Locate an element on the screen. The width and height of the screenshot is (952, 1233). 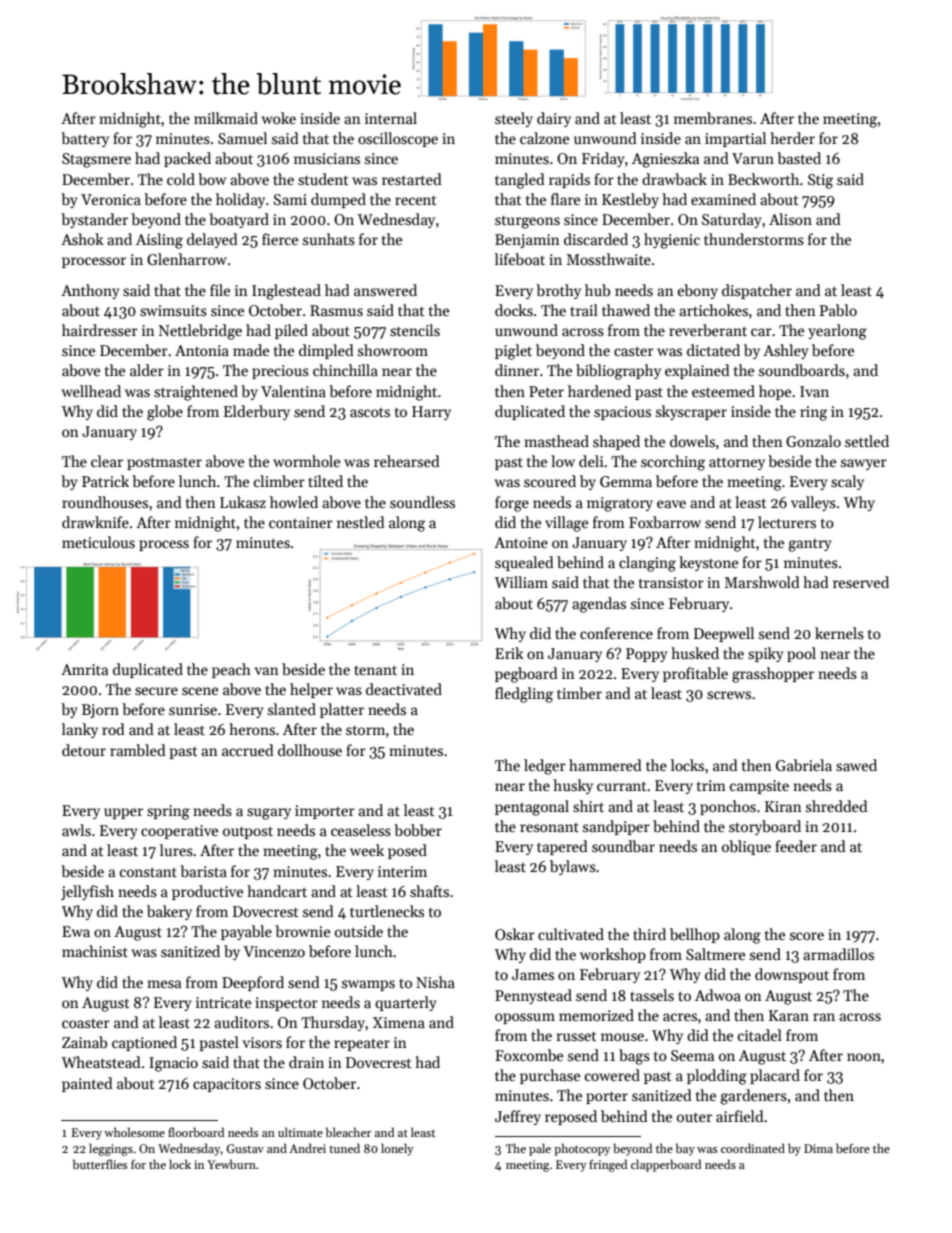
internal is located at coordinates (391, 118).
